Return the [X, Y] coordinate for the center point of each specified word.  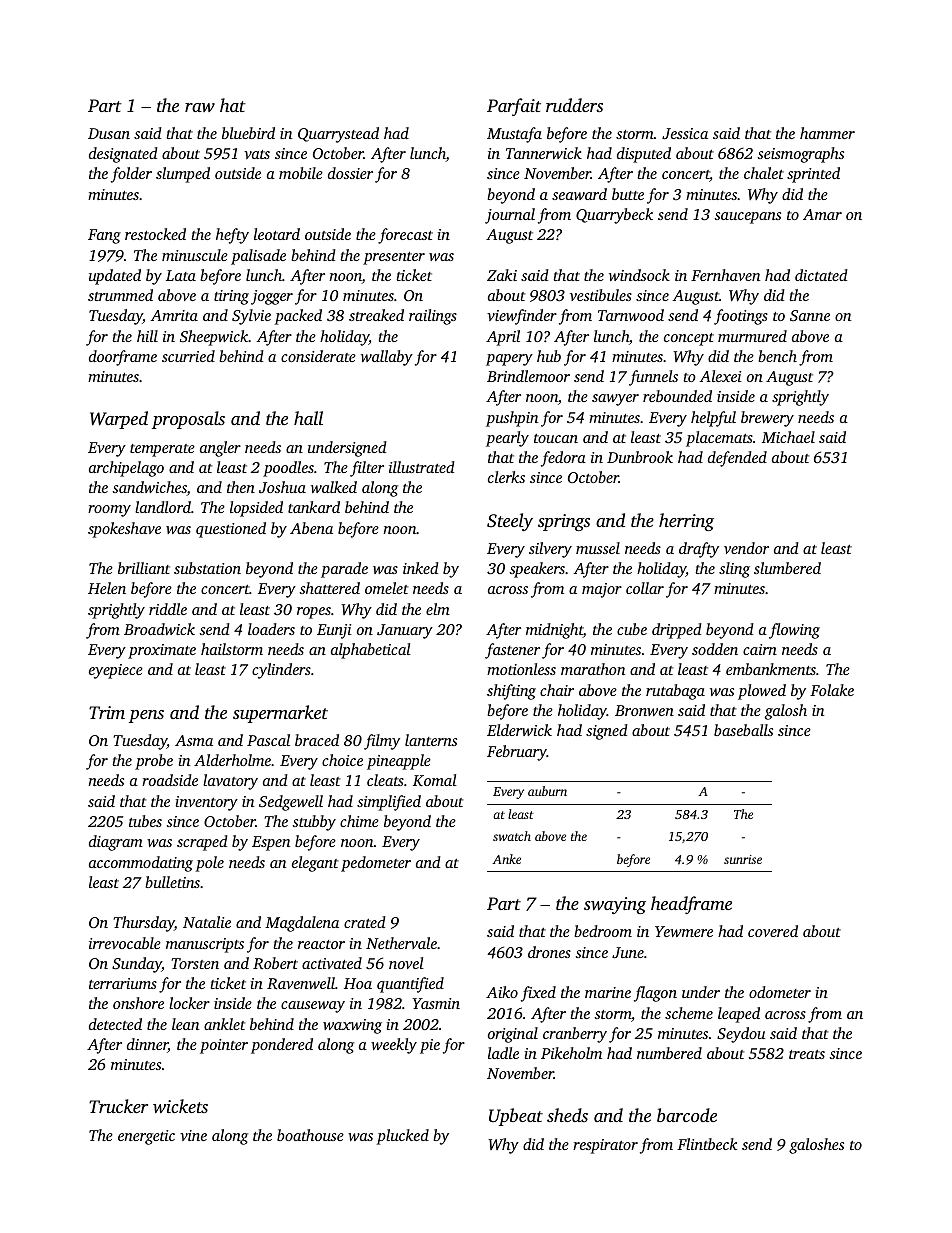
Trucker [118, 1106]
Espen [271, 843]
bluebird [248, 133]
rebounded [677, 396]
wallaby [387, 358]
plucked [402, 1137]
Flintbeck [707, 1144]
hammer [827, 133]
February [517, 753]
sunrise [743, 859]
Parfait [514, 107]
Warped [119, 420]
